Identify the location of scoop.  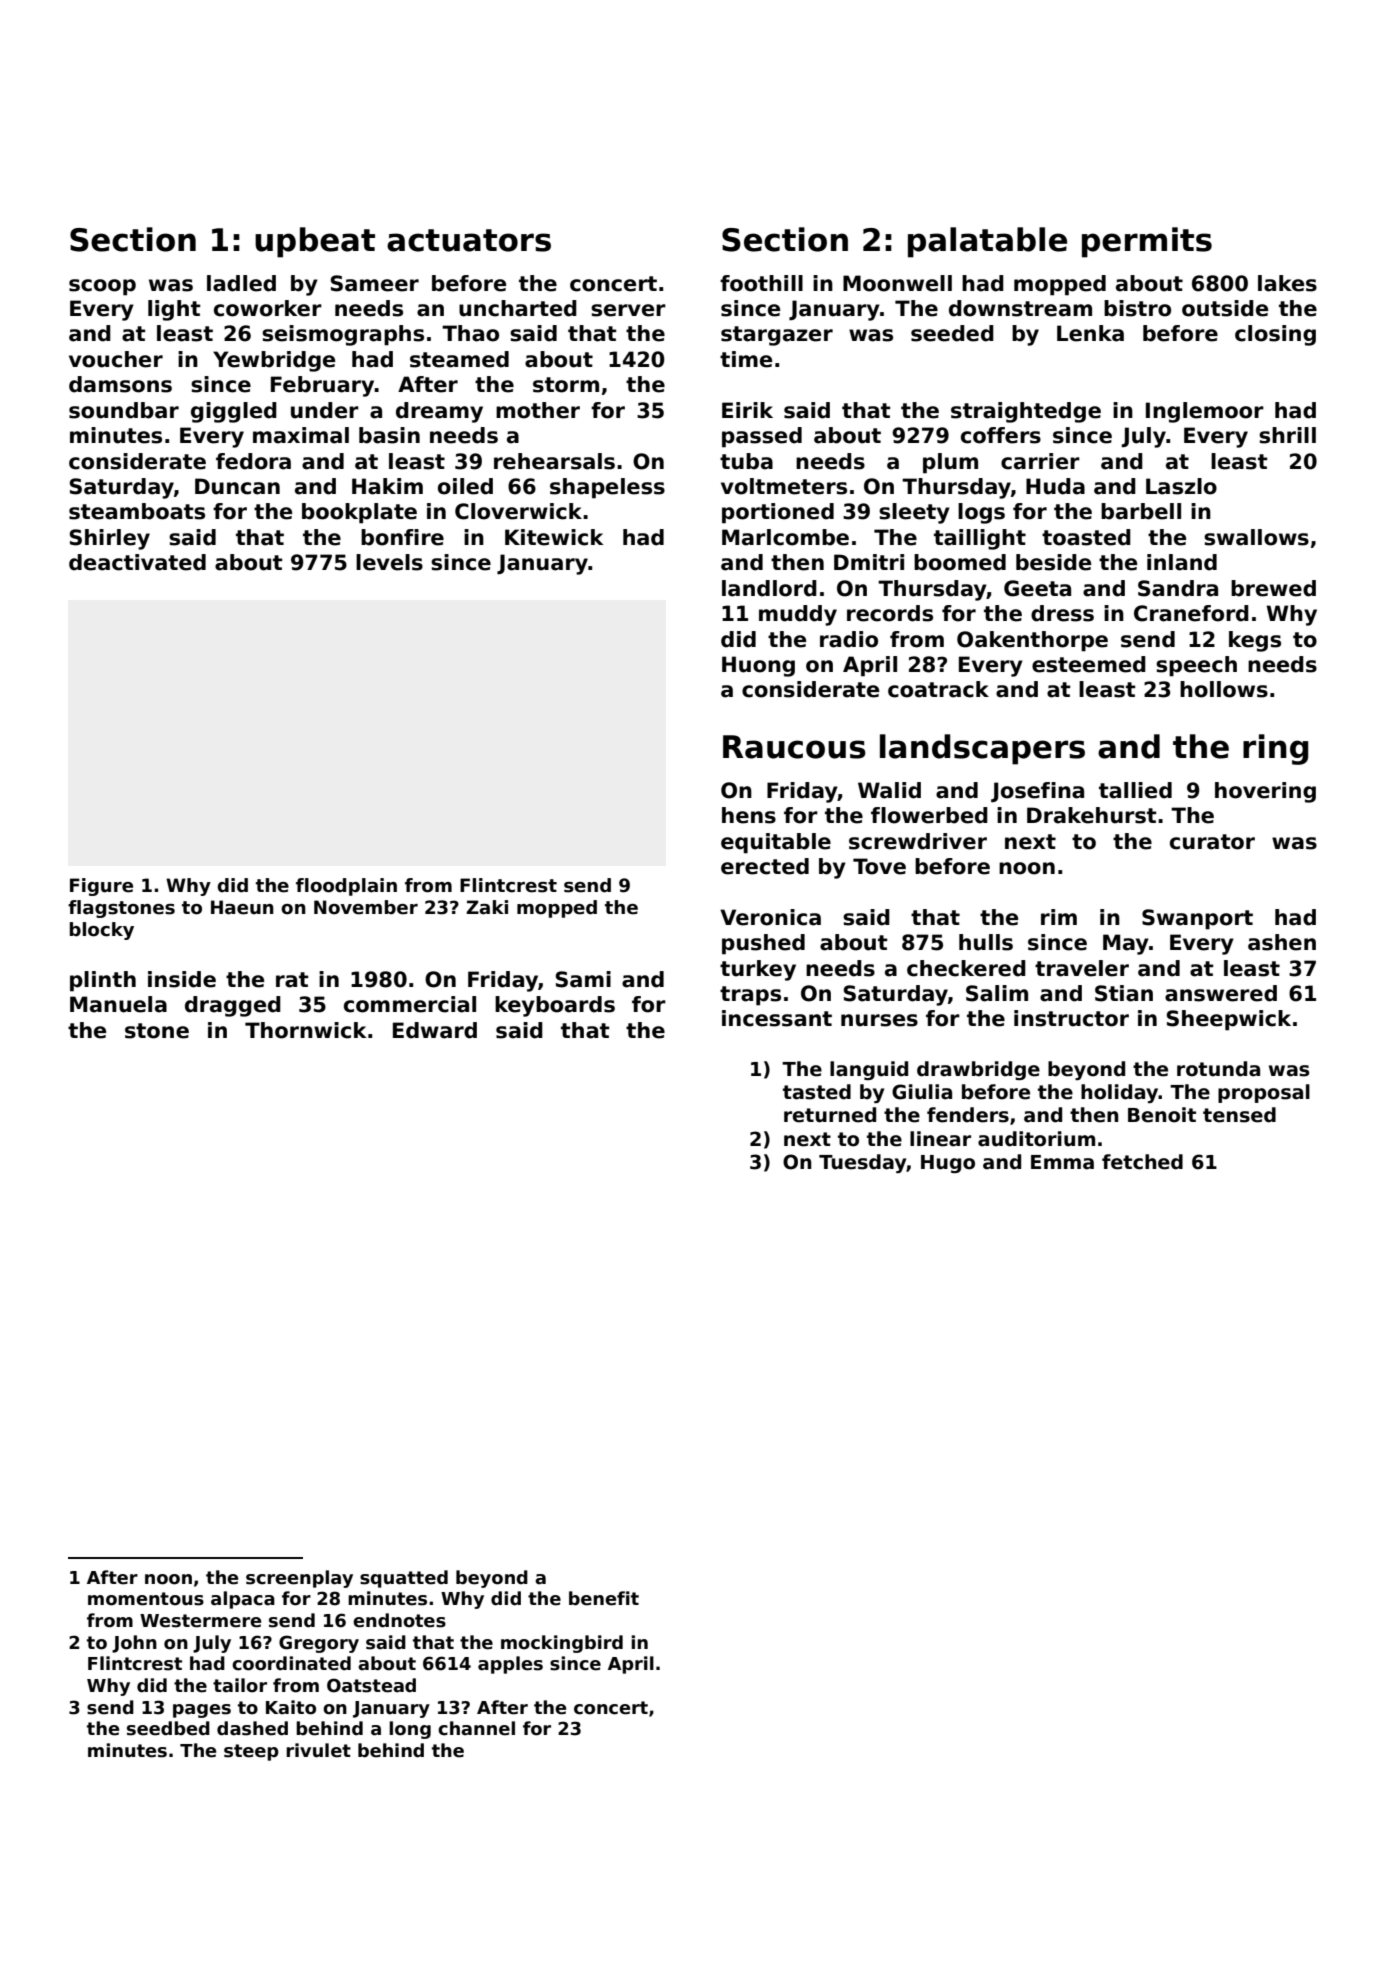
(102, 287).
